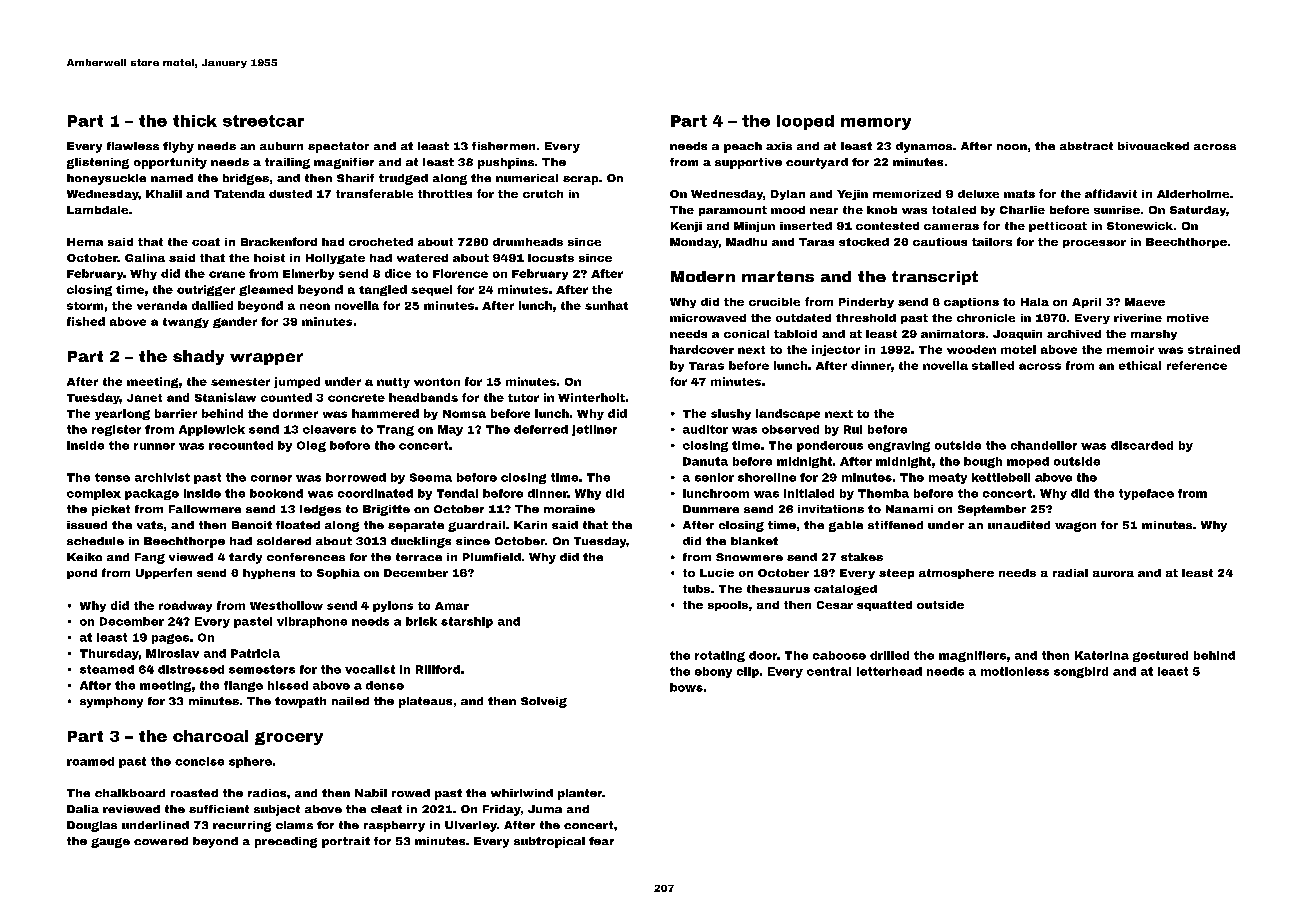  Describe the element at coordinates (743, 147) in the screenshot. I see `peach` at that location.
